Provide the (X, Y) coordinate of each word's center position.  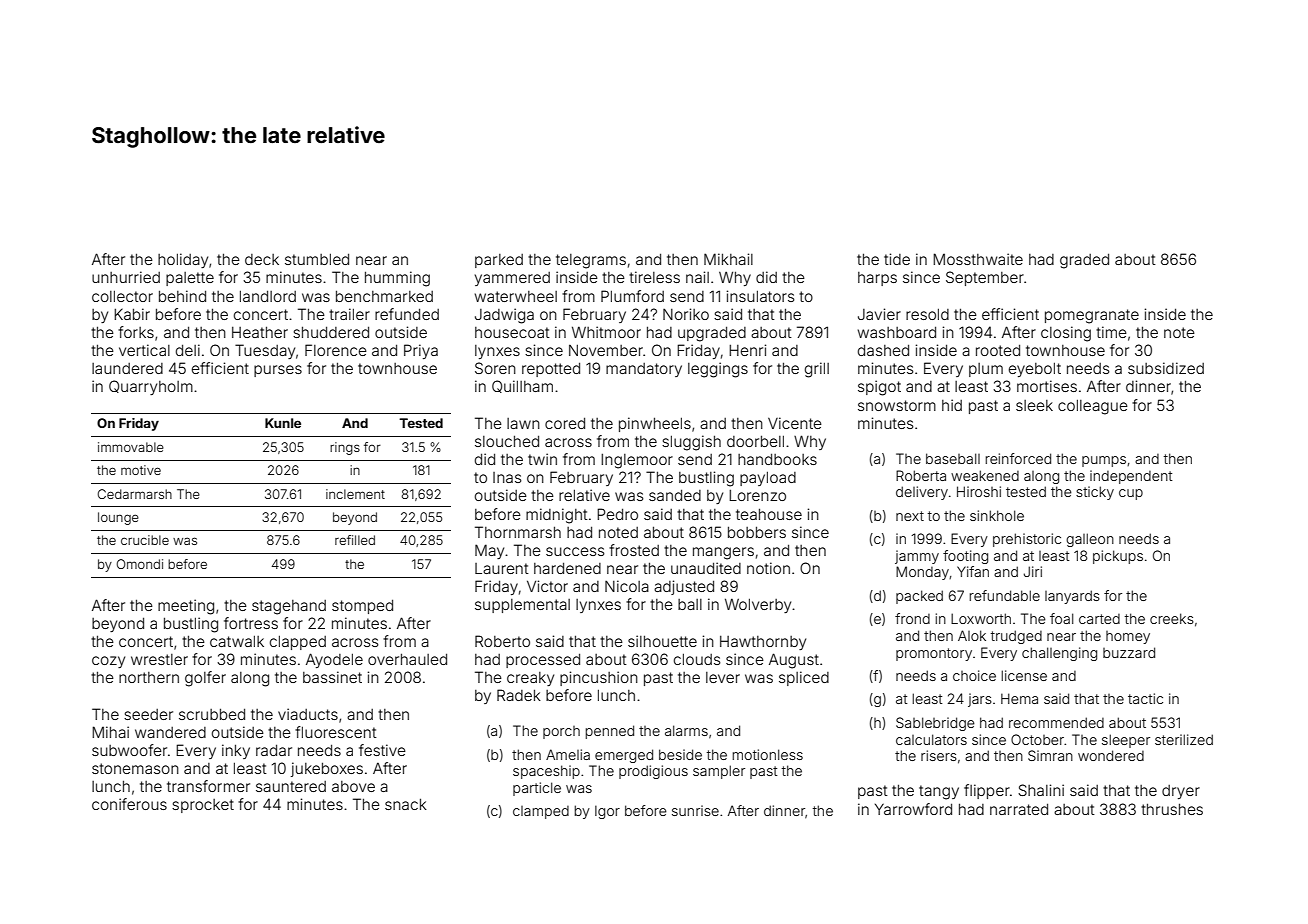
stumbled (317, 259)
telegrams (591, 261)
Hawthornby (763, 643)
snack (406, 804)
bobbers (757, 532)
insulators (760, 296)
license (1024, 675)
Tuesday (265, 351)
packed (919, 597)
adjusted (684, 587)
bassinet (332, 677)
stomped (362, 606)
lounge (118, 518)
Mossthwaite (978, 259)
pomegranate (1092, 316)
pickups (1118, 557)
